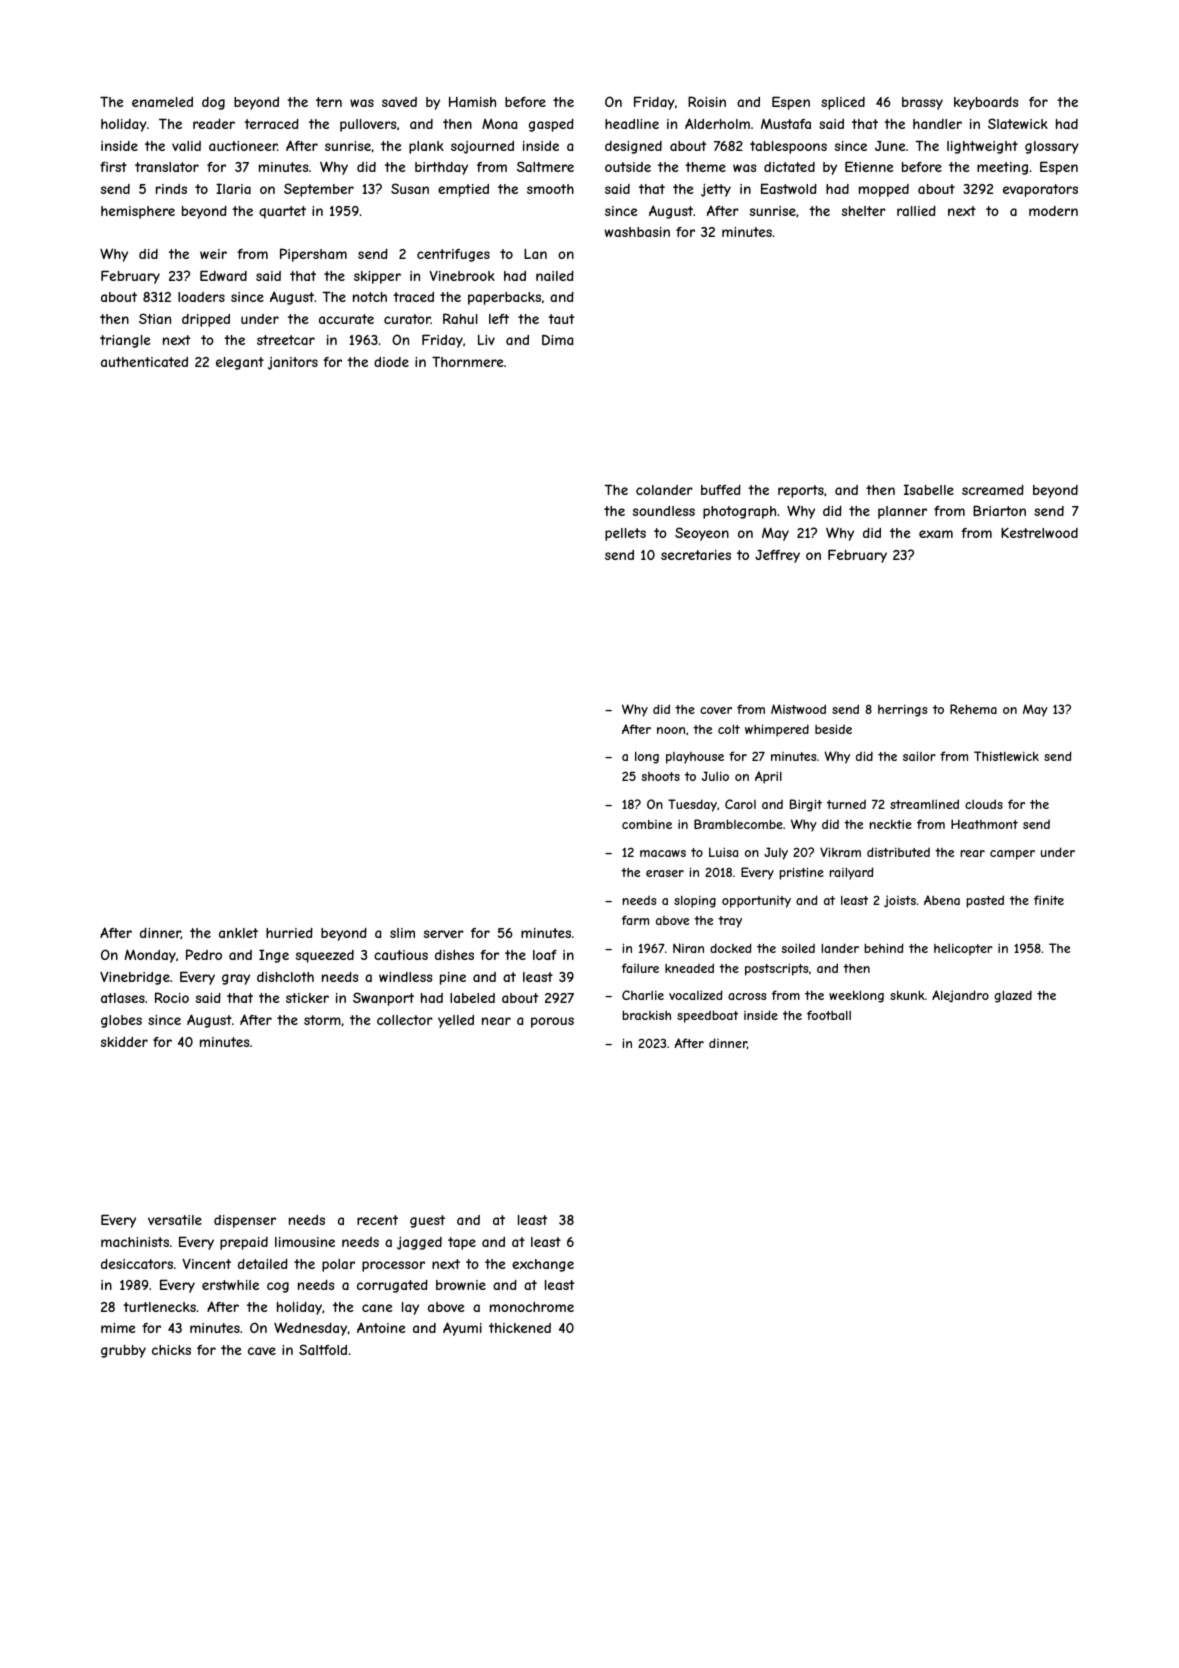  I want to click on cave, so click(262, 1351).
